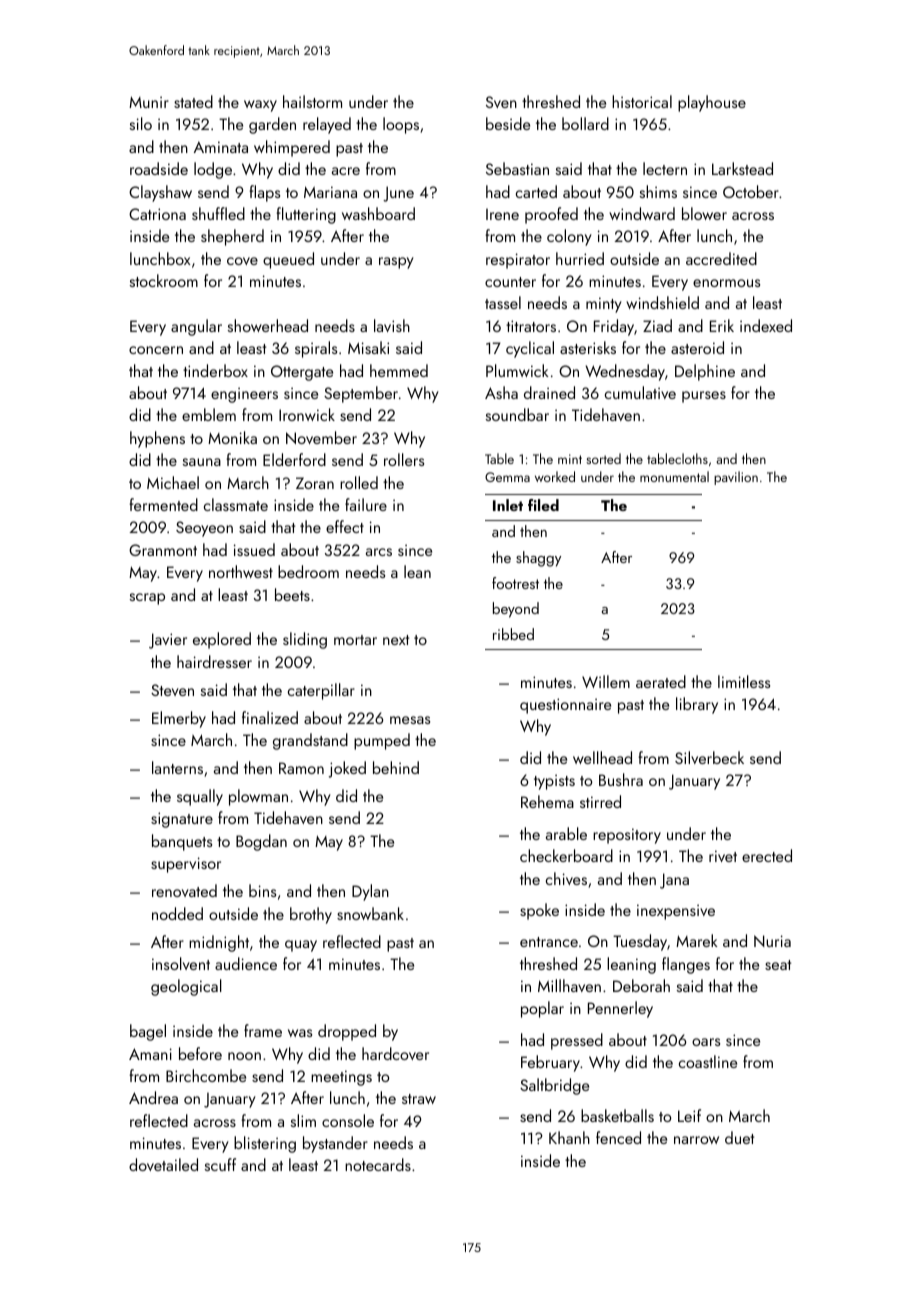 The image size is (924, 1314). I want to click on raspy, so click(396, 263).
